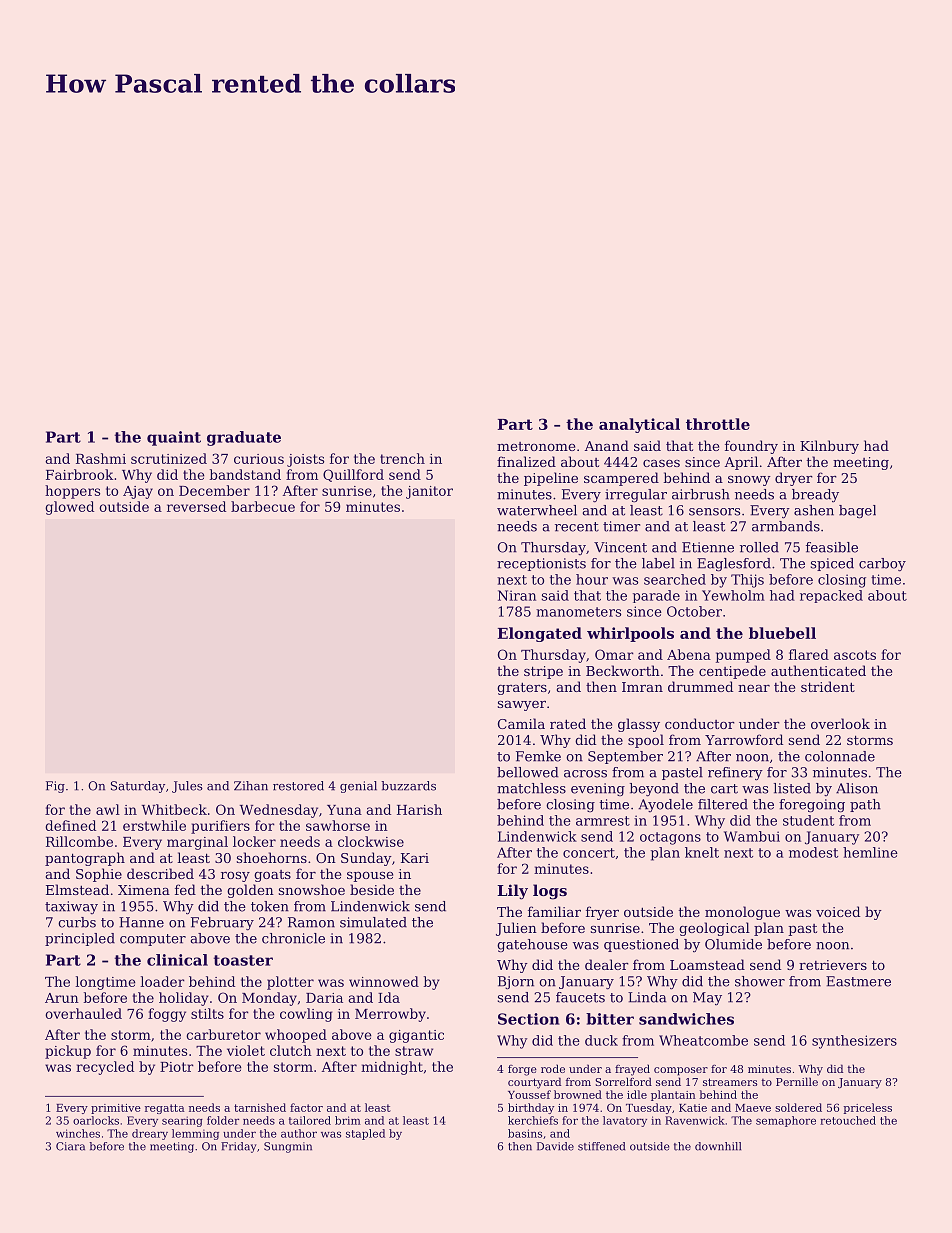  Describe the element at coordinates (718, 424) in the screenshot. I see `throttle` at that location.
